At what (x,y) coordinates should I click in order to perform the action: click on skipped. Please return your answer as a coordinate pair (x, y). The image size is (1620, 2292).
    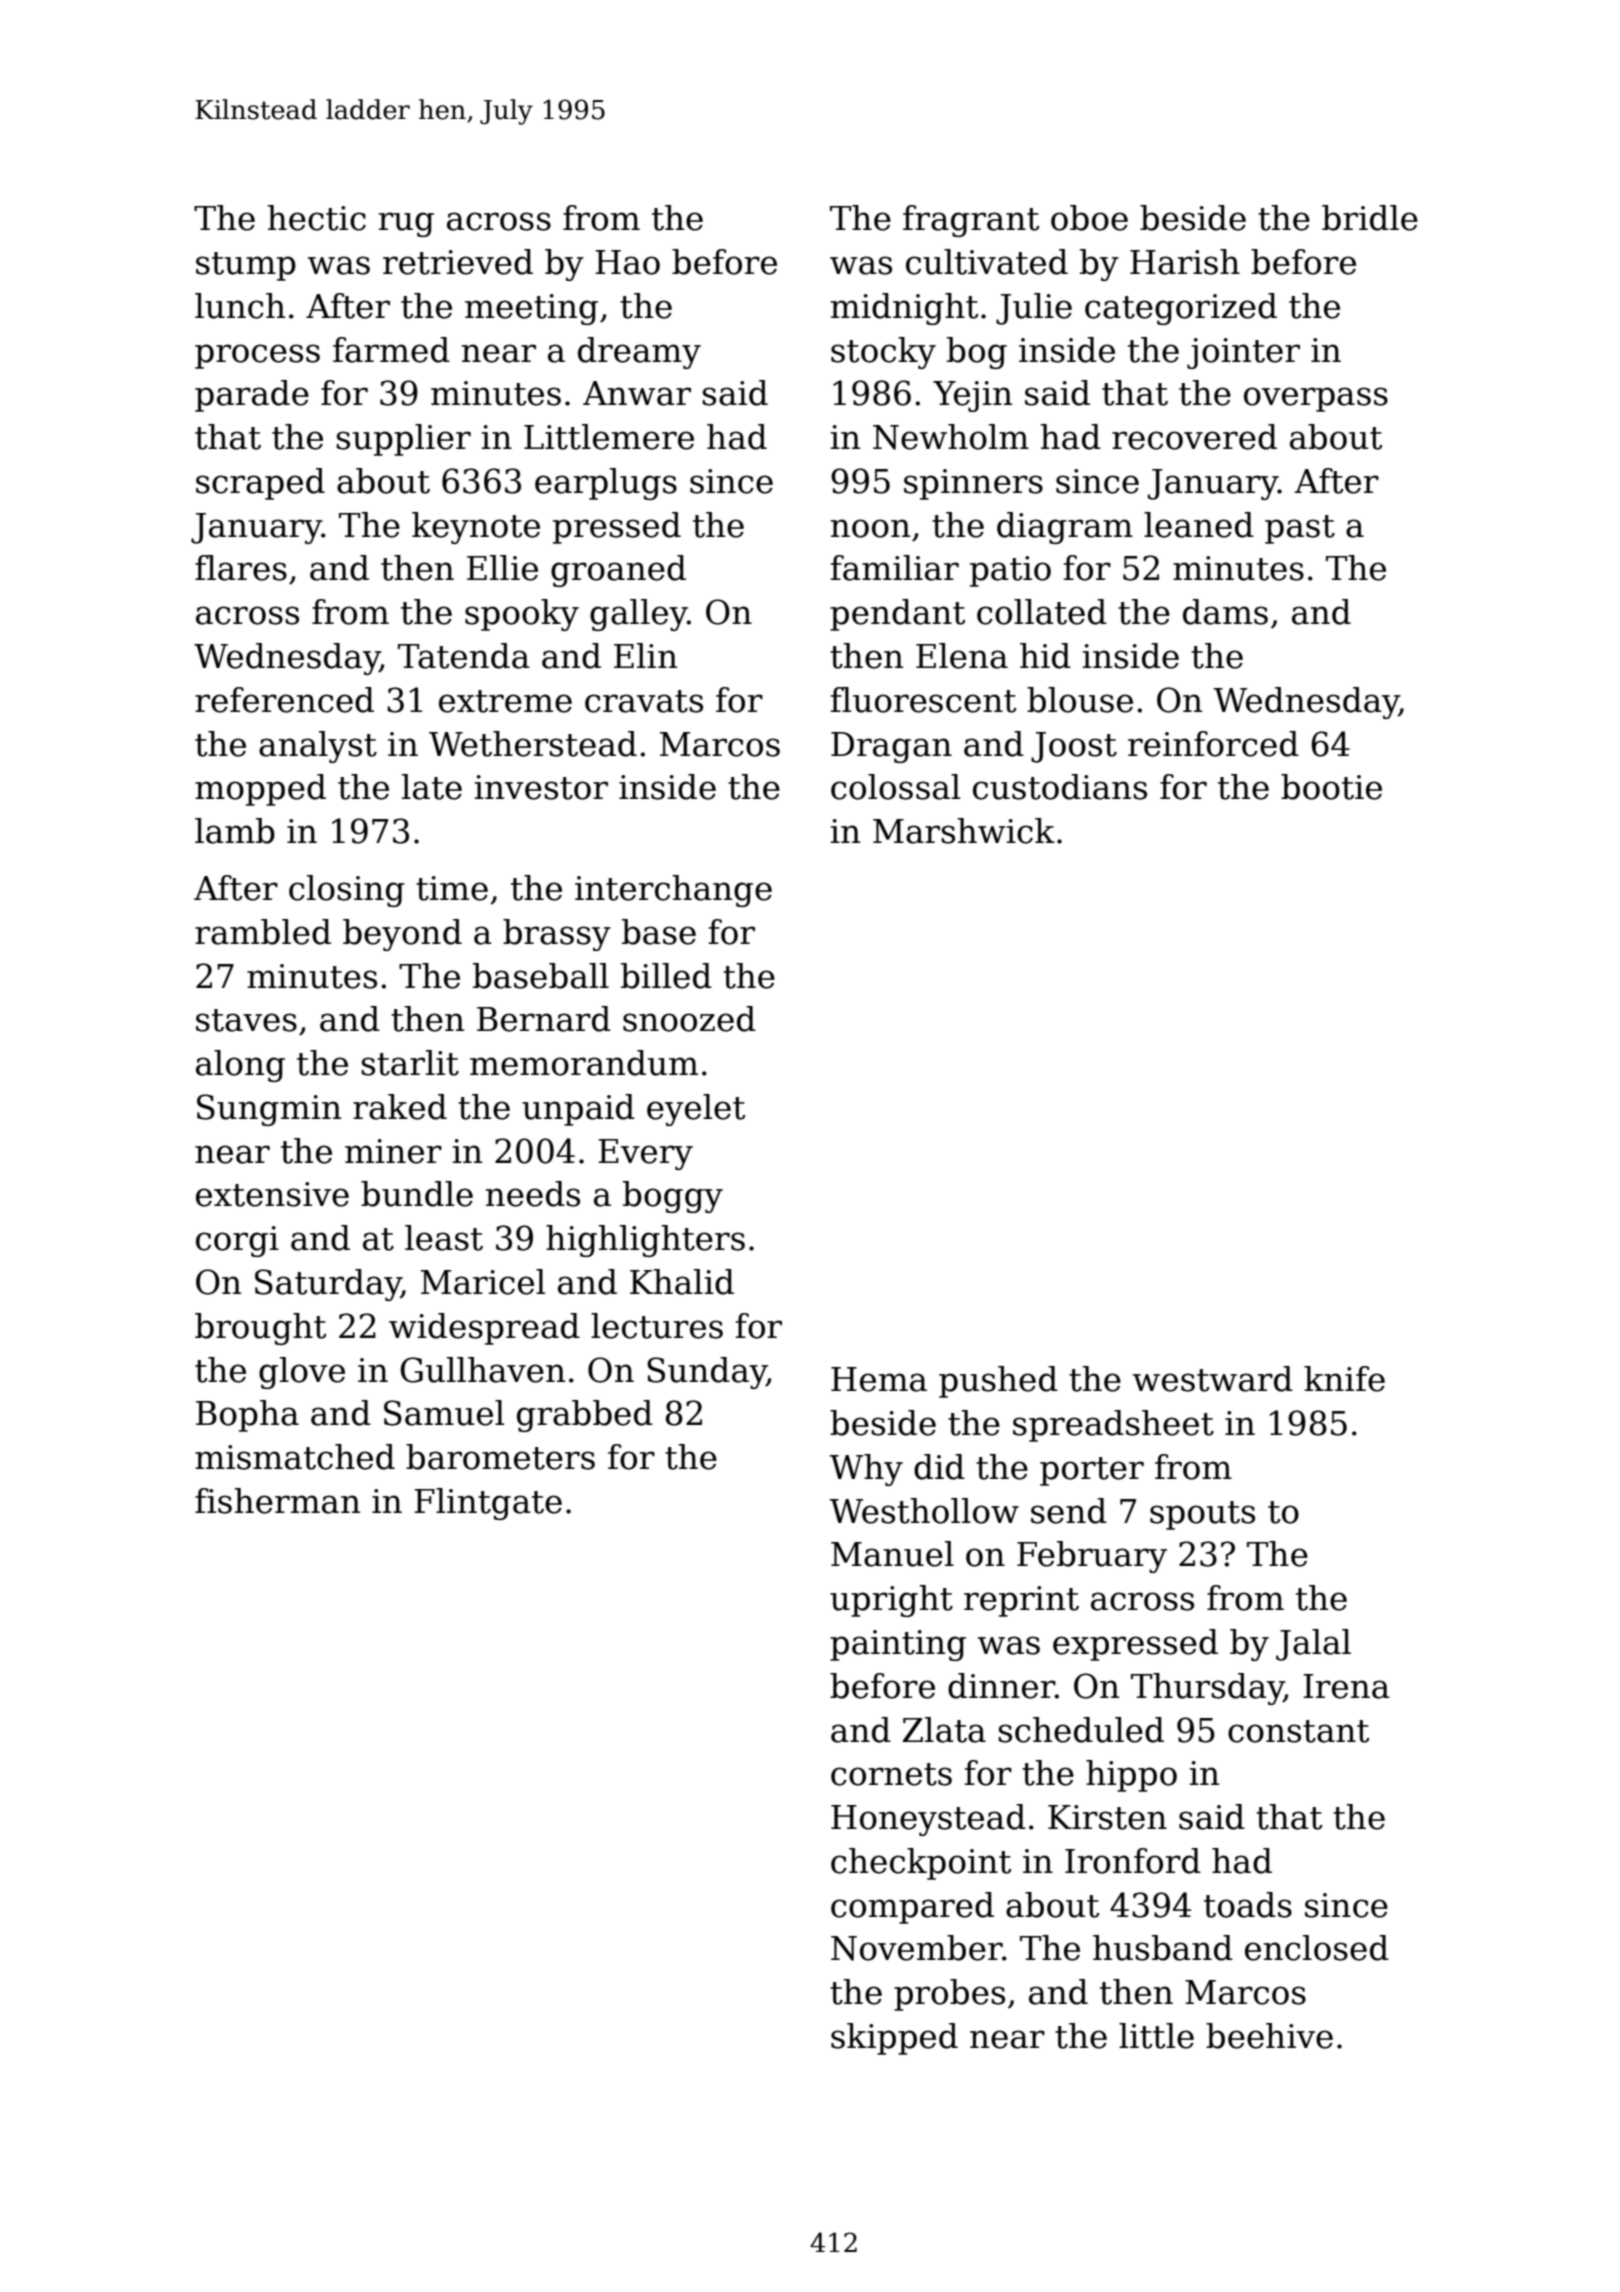
    Looking at the image, I should click on (894, 2039).
